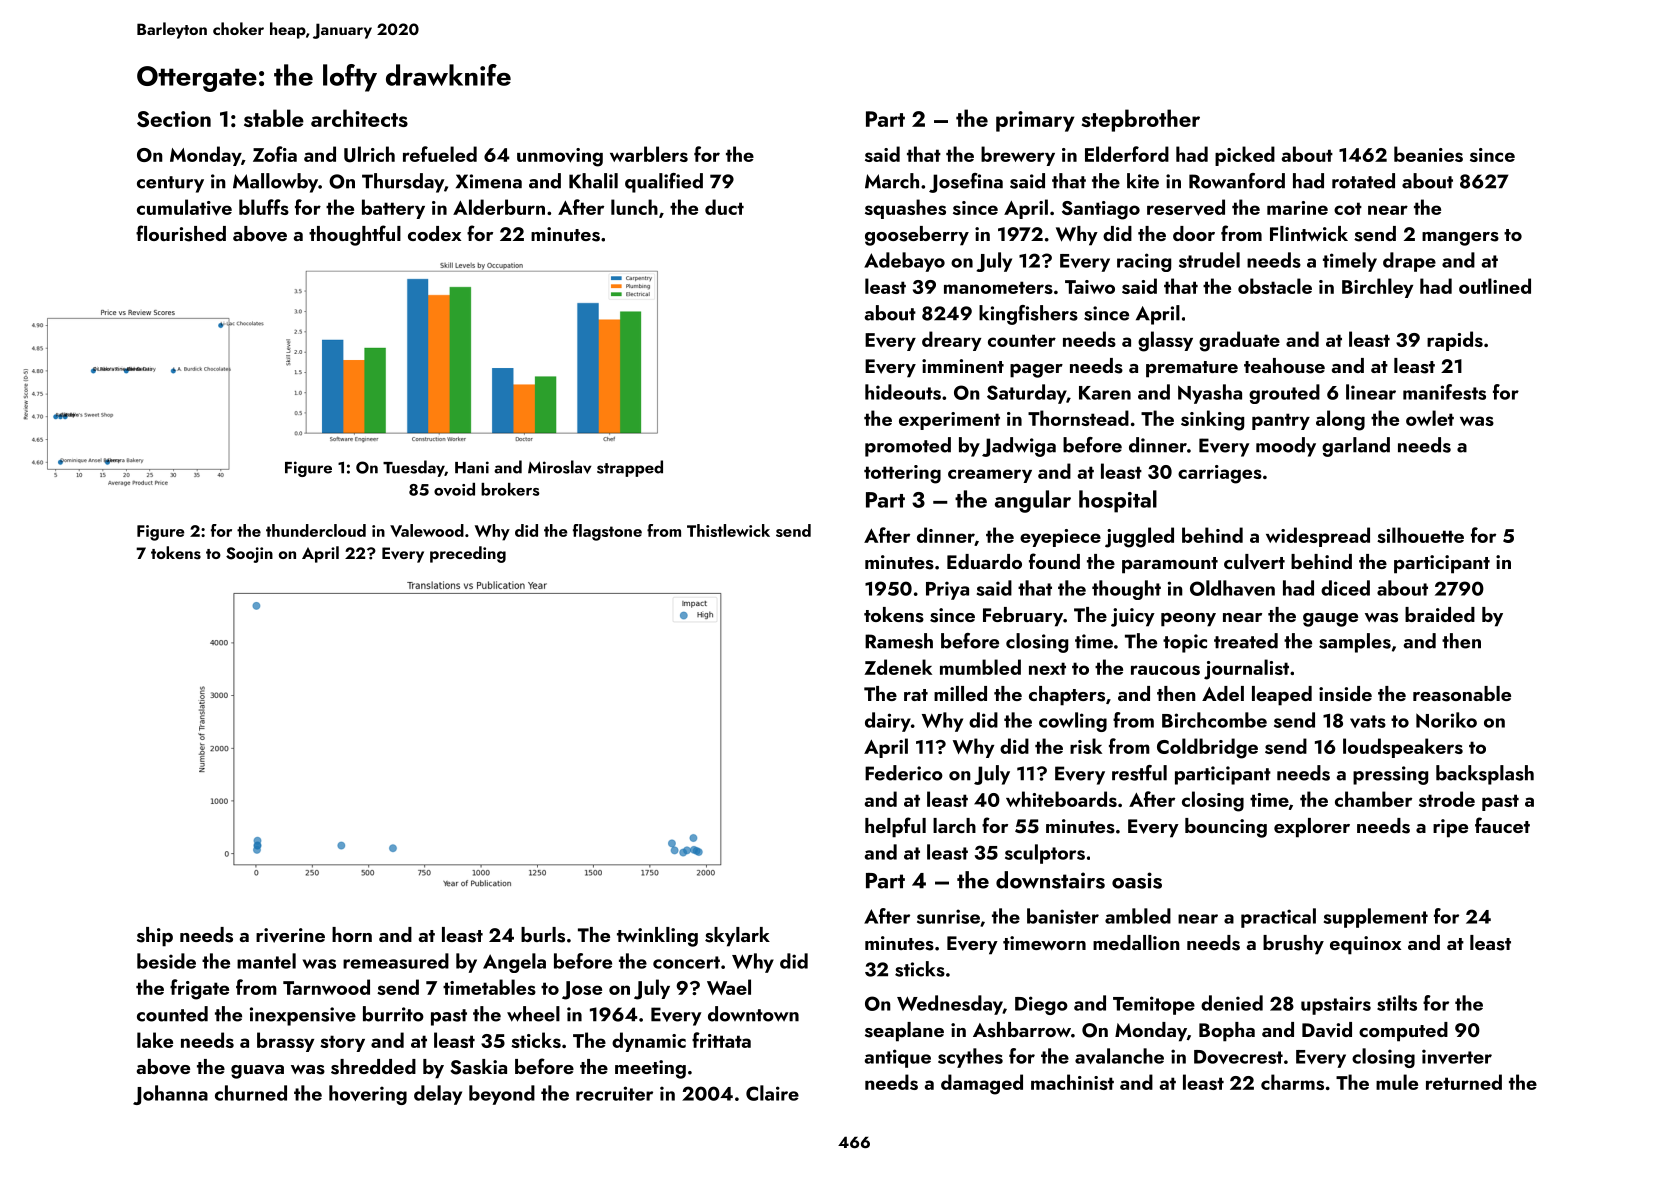 The width and height of the screenshot is (1676, 1185). Describe the element at coordinates (1355, 643) in the screenshot. I see `samples` at that location.
